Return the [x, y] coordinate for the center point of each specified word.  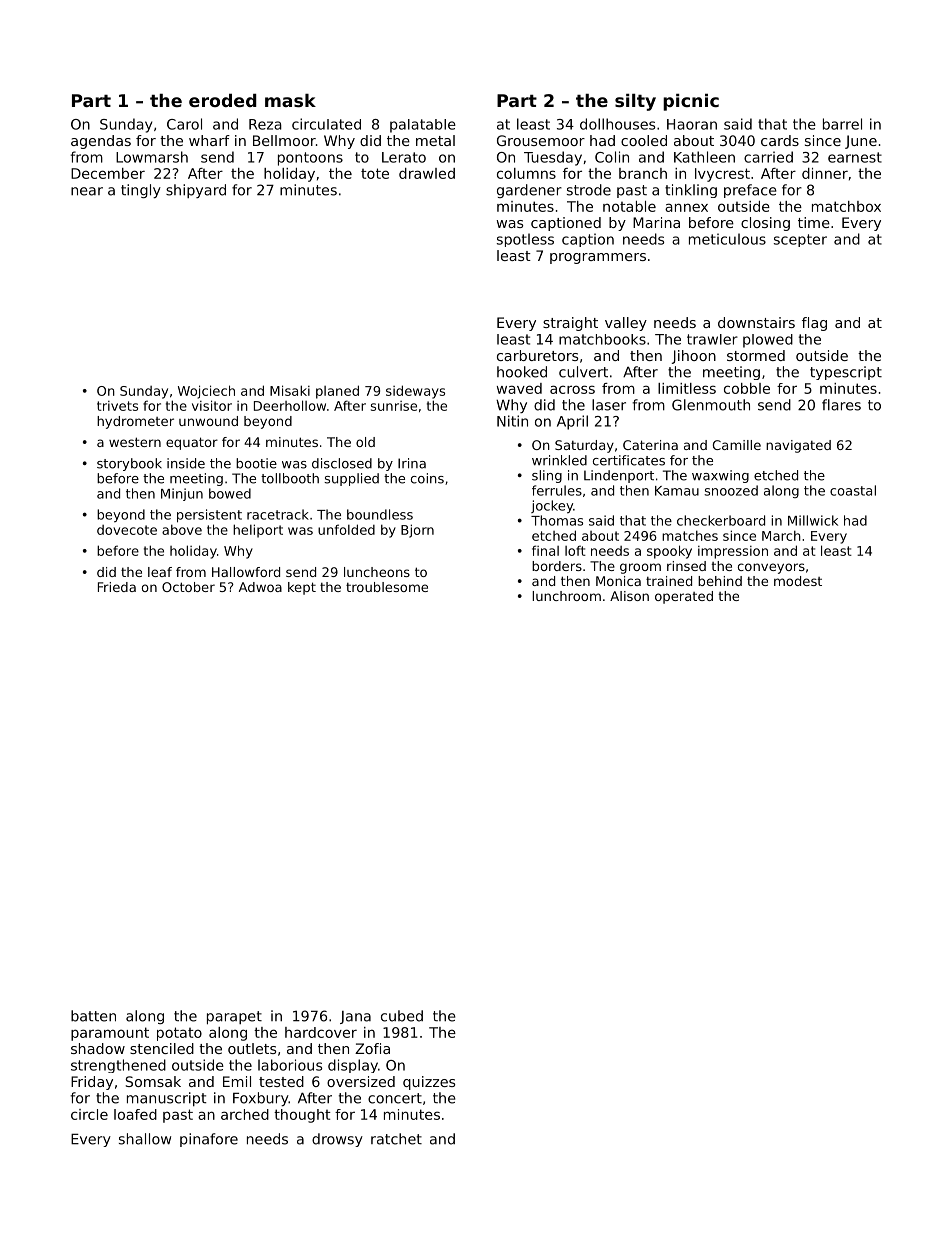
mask [290, 100]
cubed [402, 1016]
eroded [223, 100]
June [861, 142]
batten [93, 1016]
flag [814, 324]
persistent [209, 516]
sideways [415, 392]
